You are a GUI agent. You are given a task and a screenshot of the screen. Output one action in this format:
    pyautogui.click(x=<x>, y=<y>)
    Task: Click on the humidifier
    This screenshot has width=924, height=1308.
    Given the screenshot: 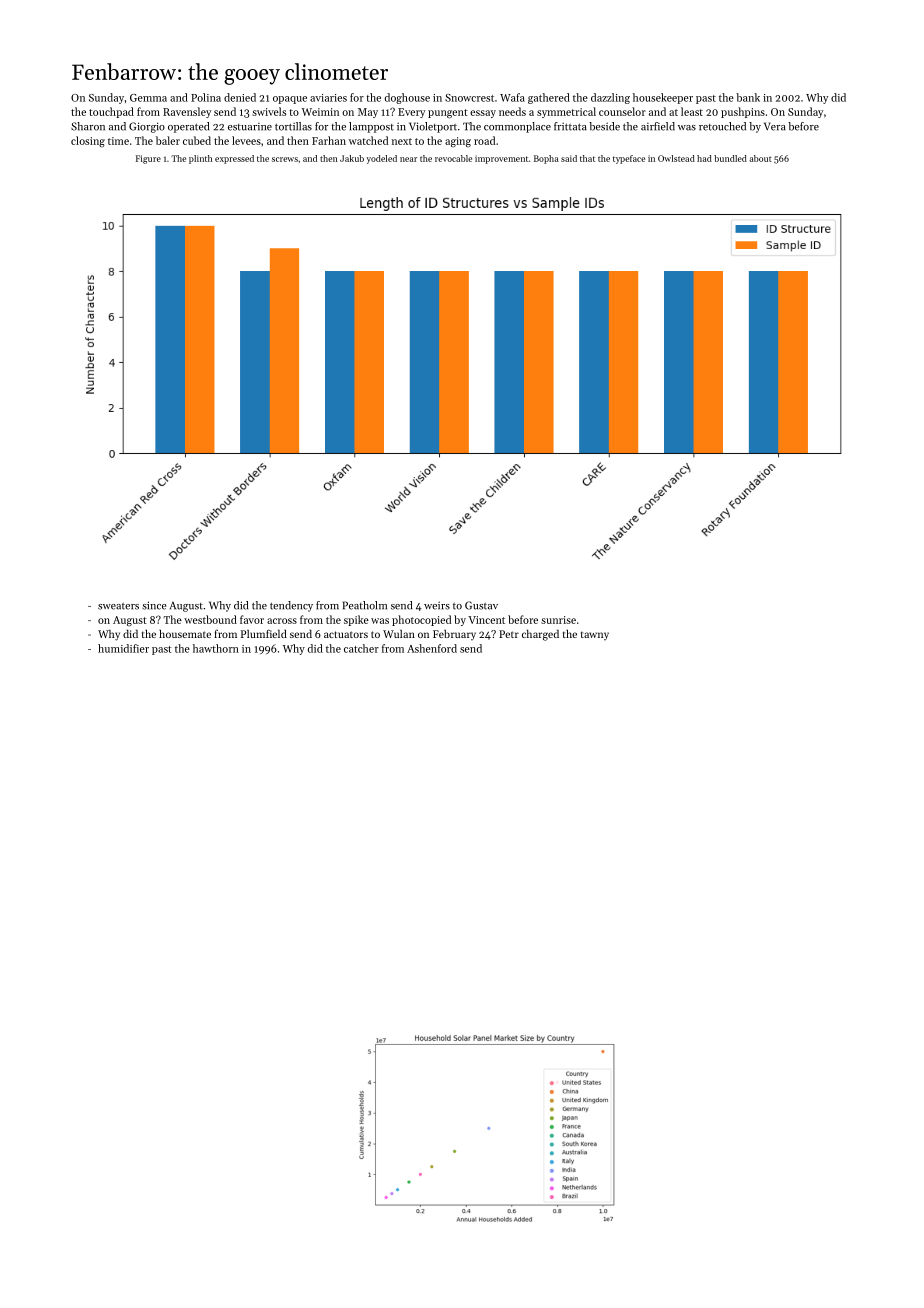 What is the action you would take?
    pyautogui.click(x=123, y=648)
